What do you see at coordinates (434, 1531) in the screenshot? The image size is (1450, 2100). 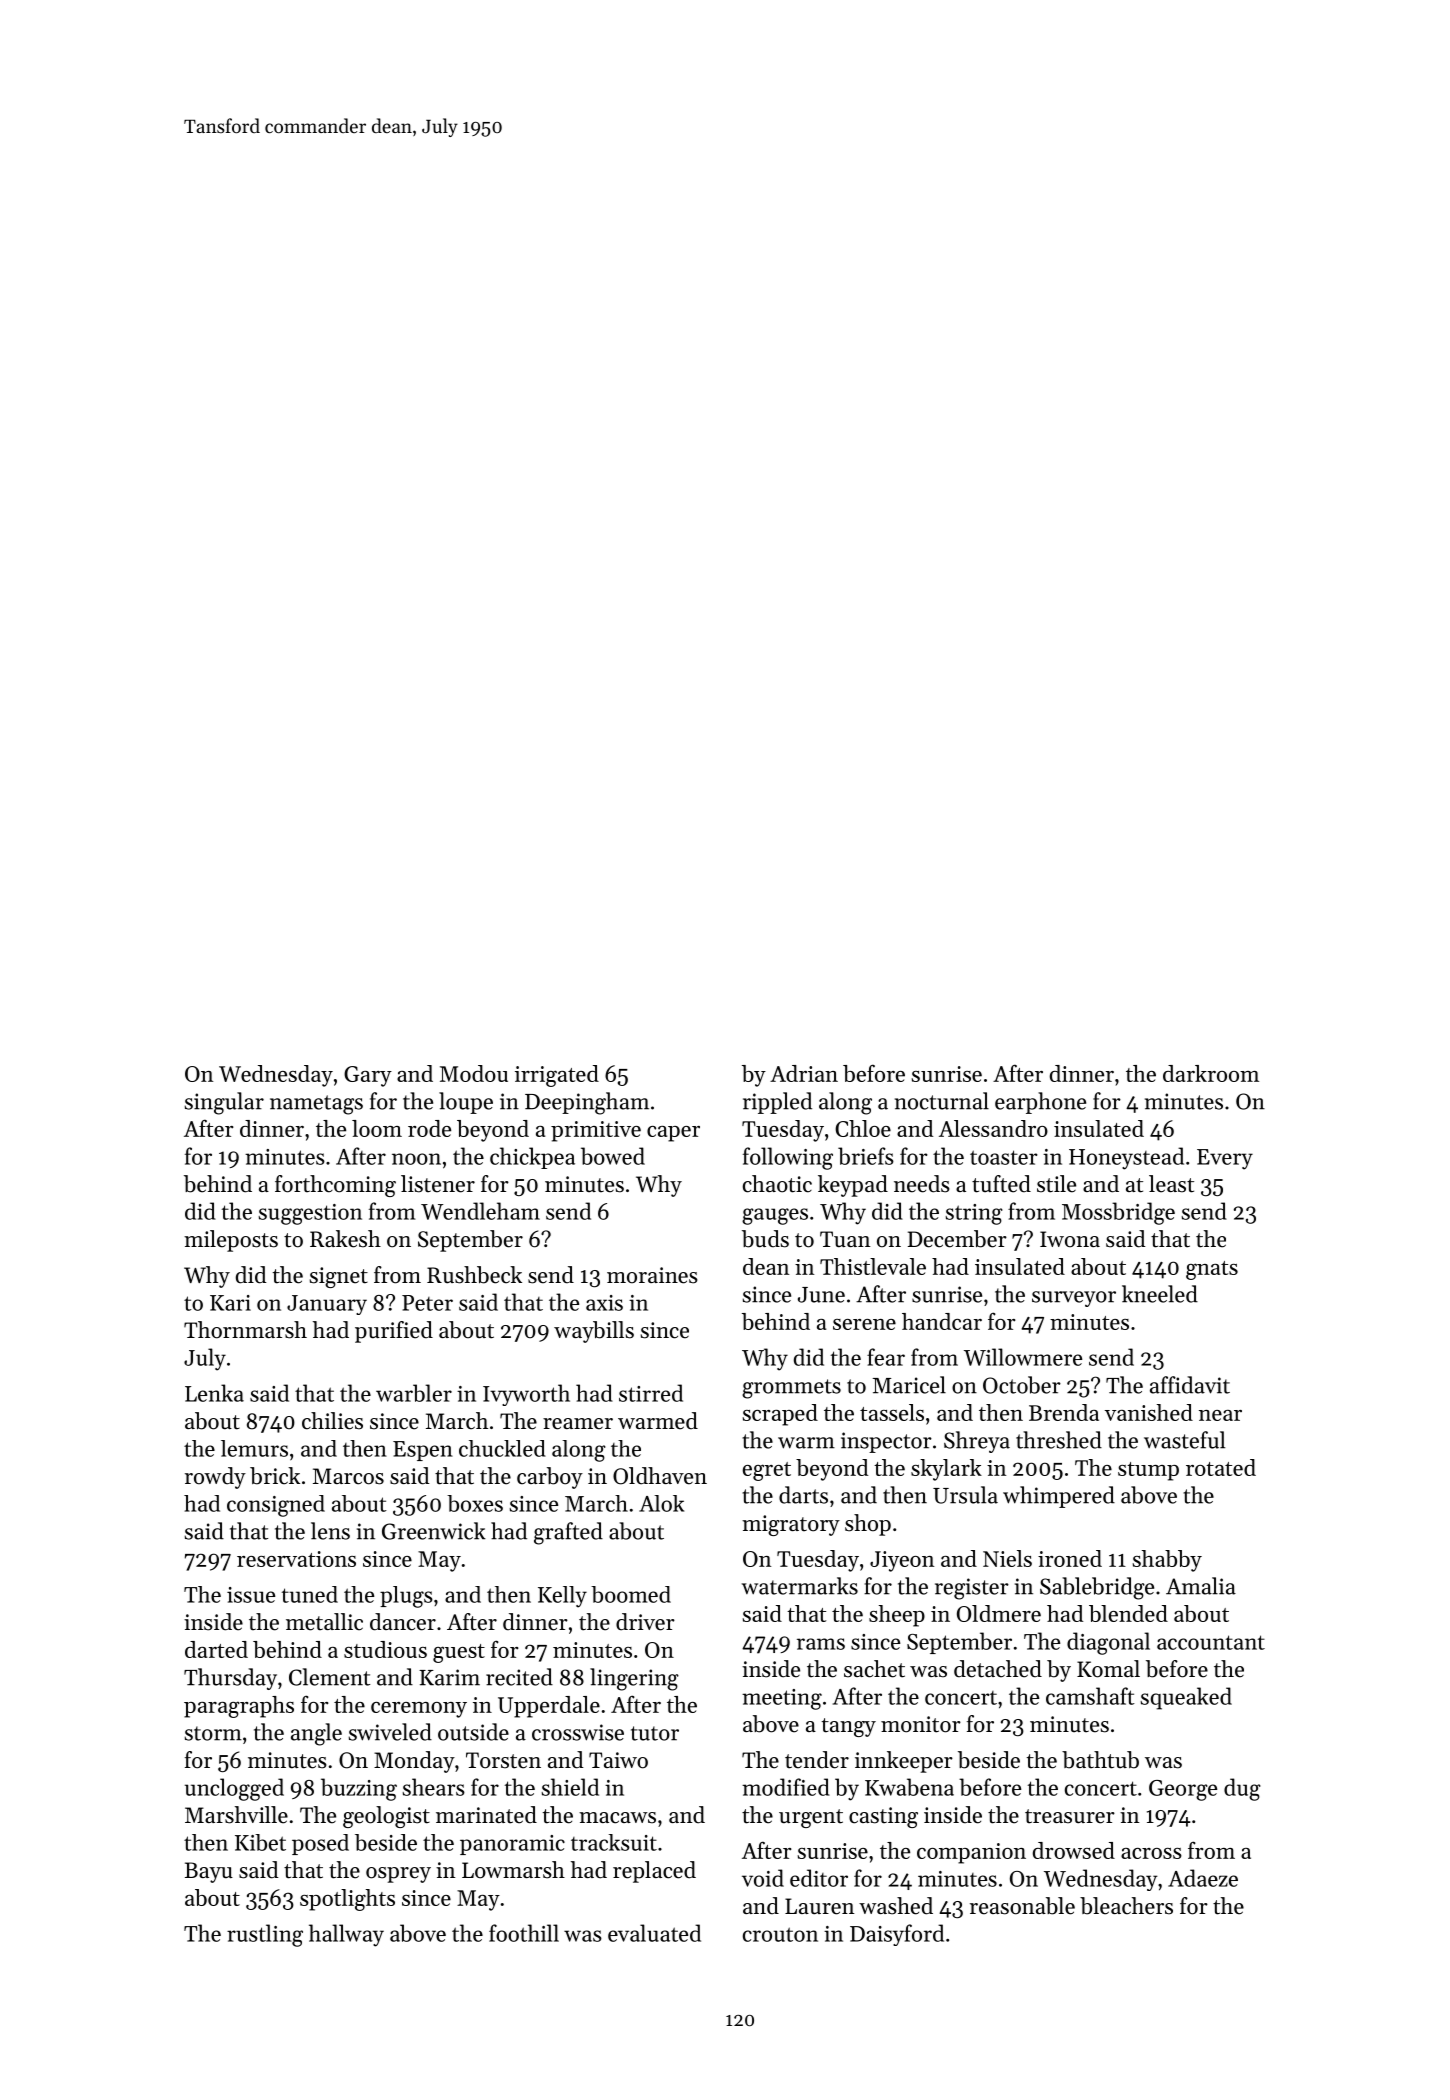 I see `Greenwick` at bounding box center [434, 1531].
